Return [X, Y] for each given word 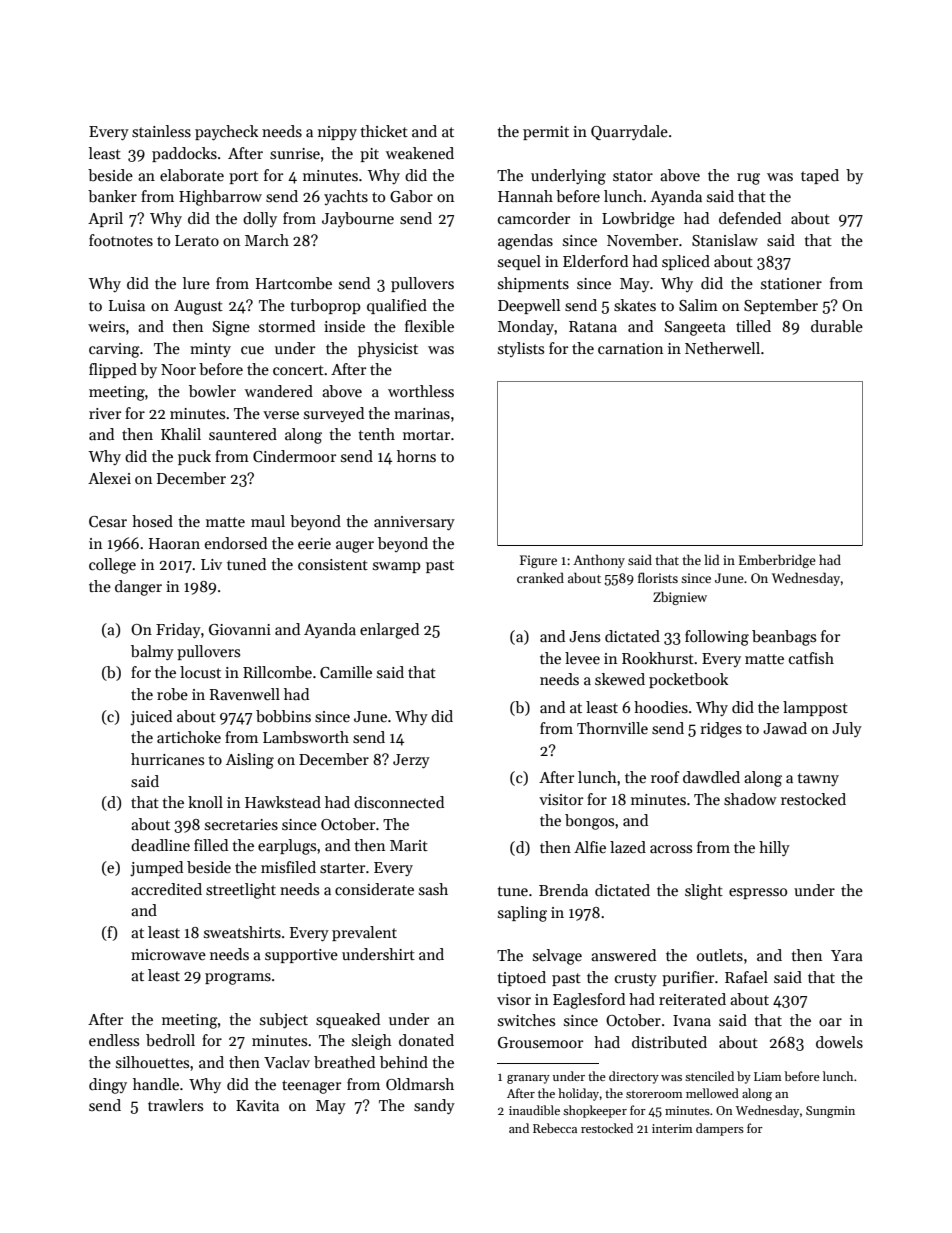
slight [704, 892]
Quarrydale [629, 132]
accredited [166, 889]
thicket [384, 131]
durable [837, 326]
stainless [161, 131]
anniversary [414, 523]
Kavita [257, 1105]
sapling [522, 914]
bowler [212, 391]
